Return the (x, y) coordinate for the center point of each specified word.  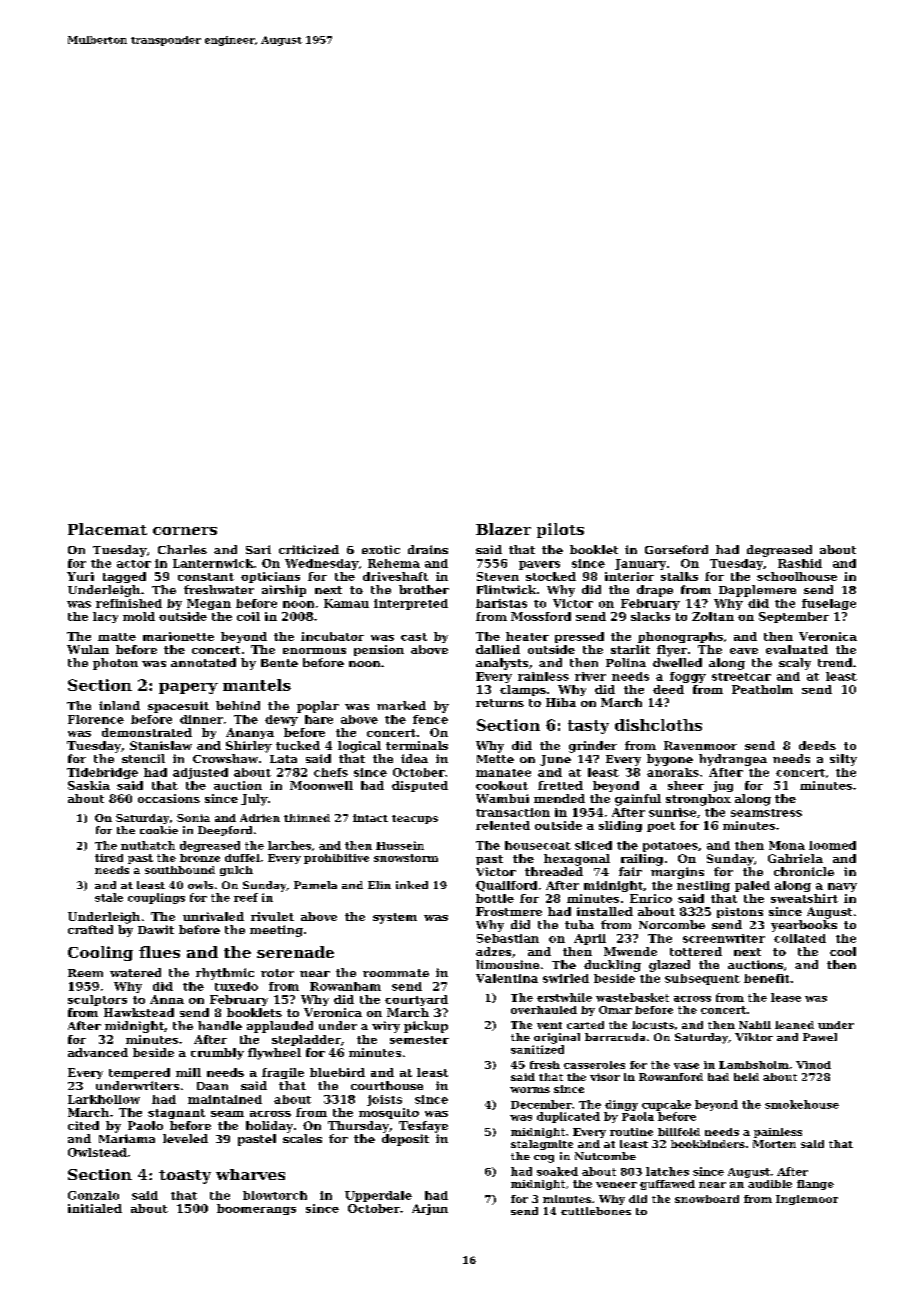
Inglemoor (807, 1200)
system (395, 918)
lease (786, 997)
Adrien (260, 818)
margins (677, 873)
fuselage (829, 604)
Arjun (430, 1209)
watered (135, 972)
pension (379, 650)
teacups (415, 819)
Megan (209, 604)
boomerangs (256, 1209)
